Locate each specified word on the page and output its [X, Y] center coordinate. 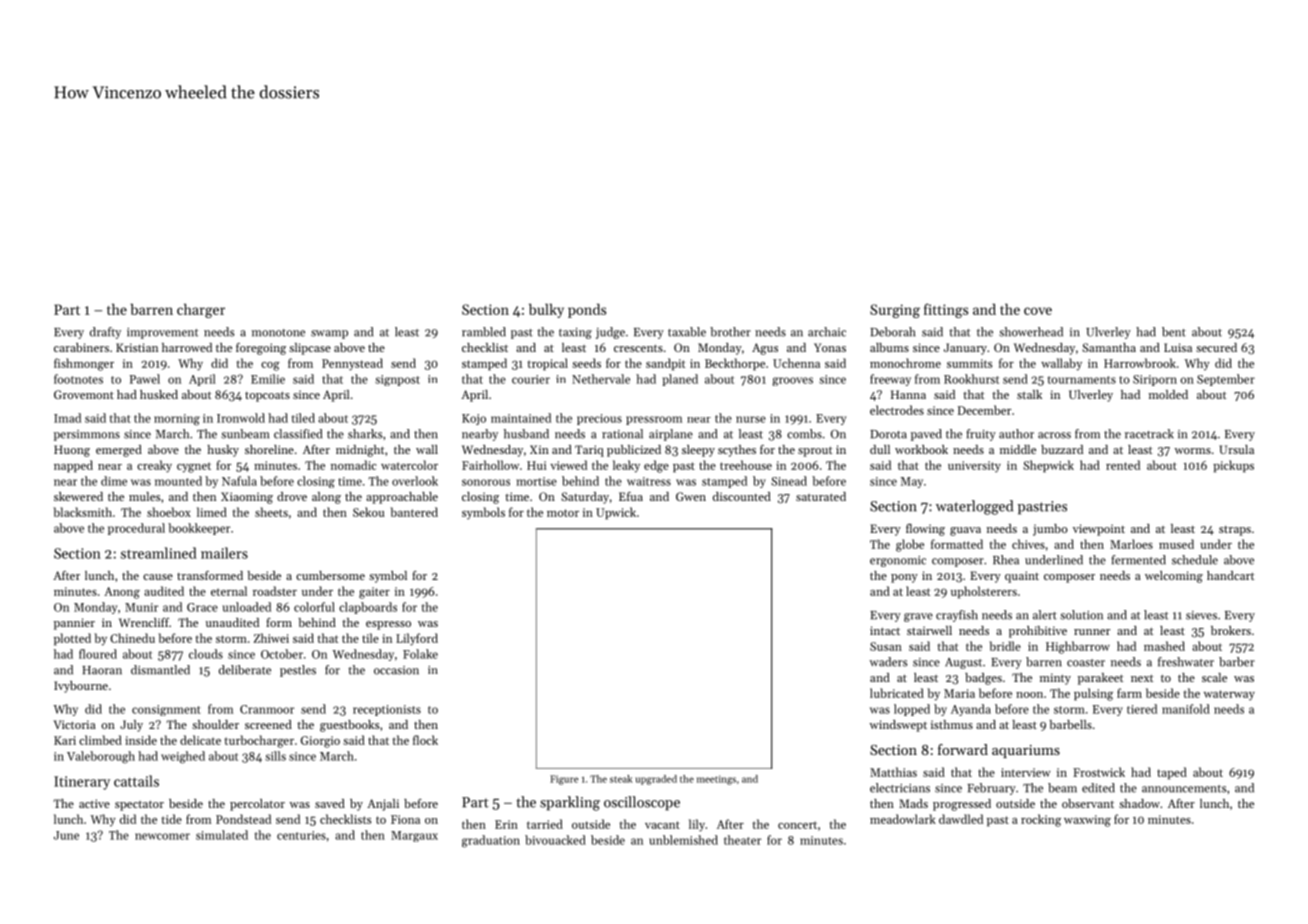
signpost [397, 380]
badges [983, 679]
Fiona [405, 819]
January [965, 349]
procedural [136, 529]
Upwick [616, 513]
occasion [396, 670]
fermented [1138, 560]
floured [98, 654]
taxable [687, 332]
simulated [222, 835]
